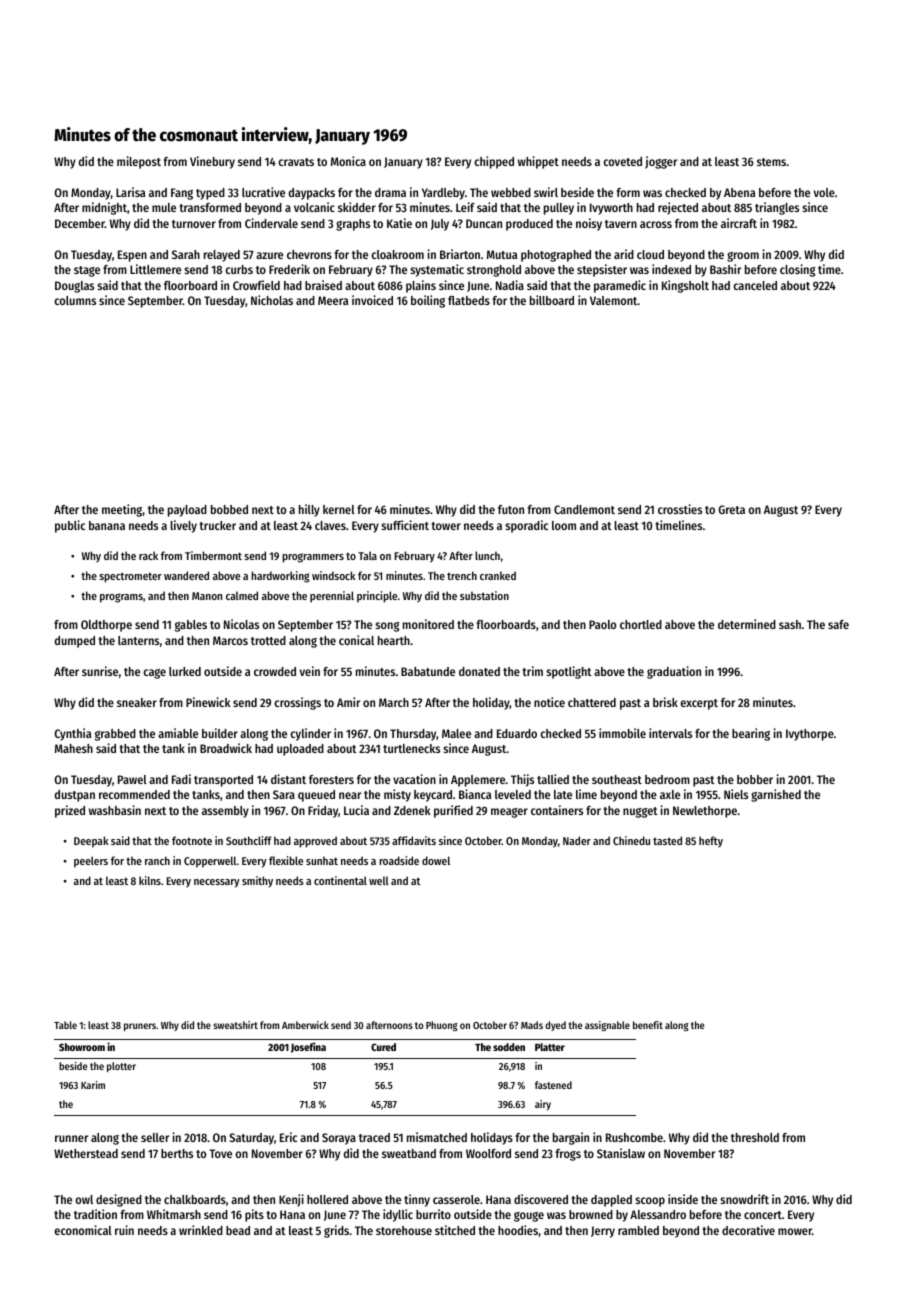  Describe the element at coordinates (225, 812) in the screenshot. I see `assembly` at that location.
